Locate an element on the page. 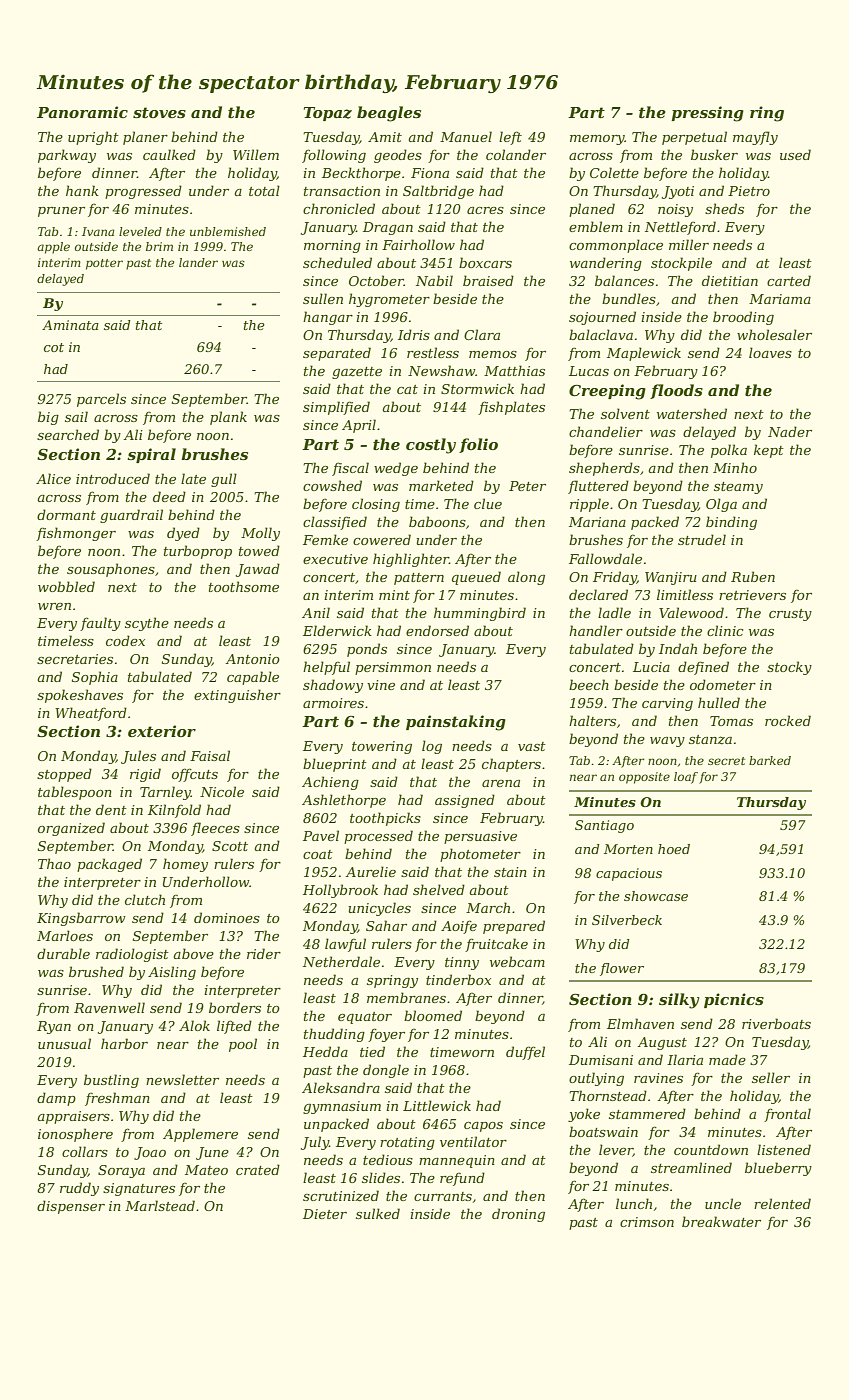 This document has width=849, height=1400. Alice is located at coordinates (53, 478).
